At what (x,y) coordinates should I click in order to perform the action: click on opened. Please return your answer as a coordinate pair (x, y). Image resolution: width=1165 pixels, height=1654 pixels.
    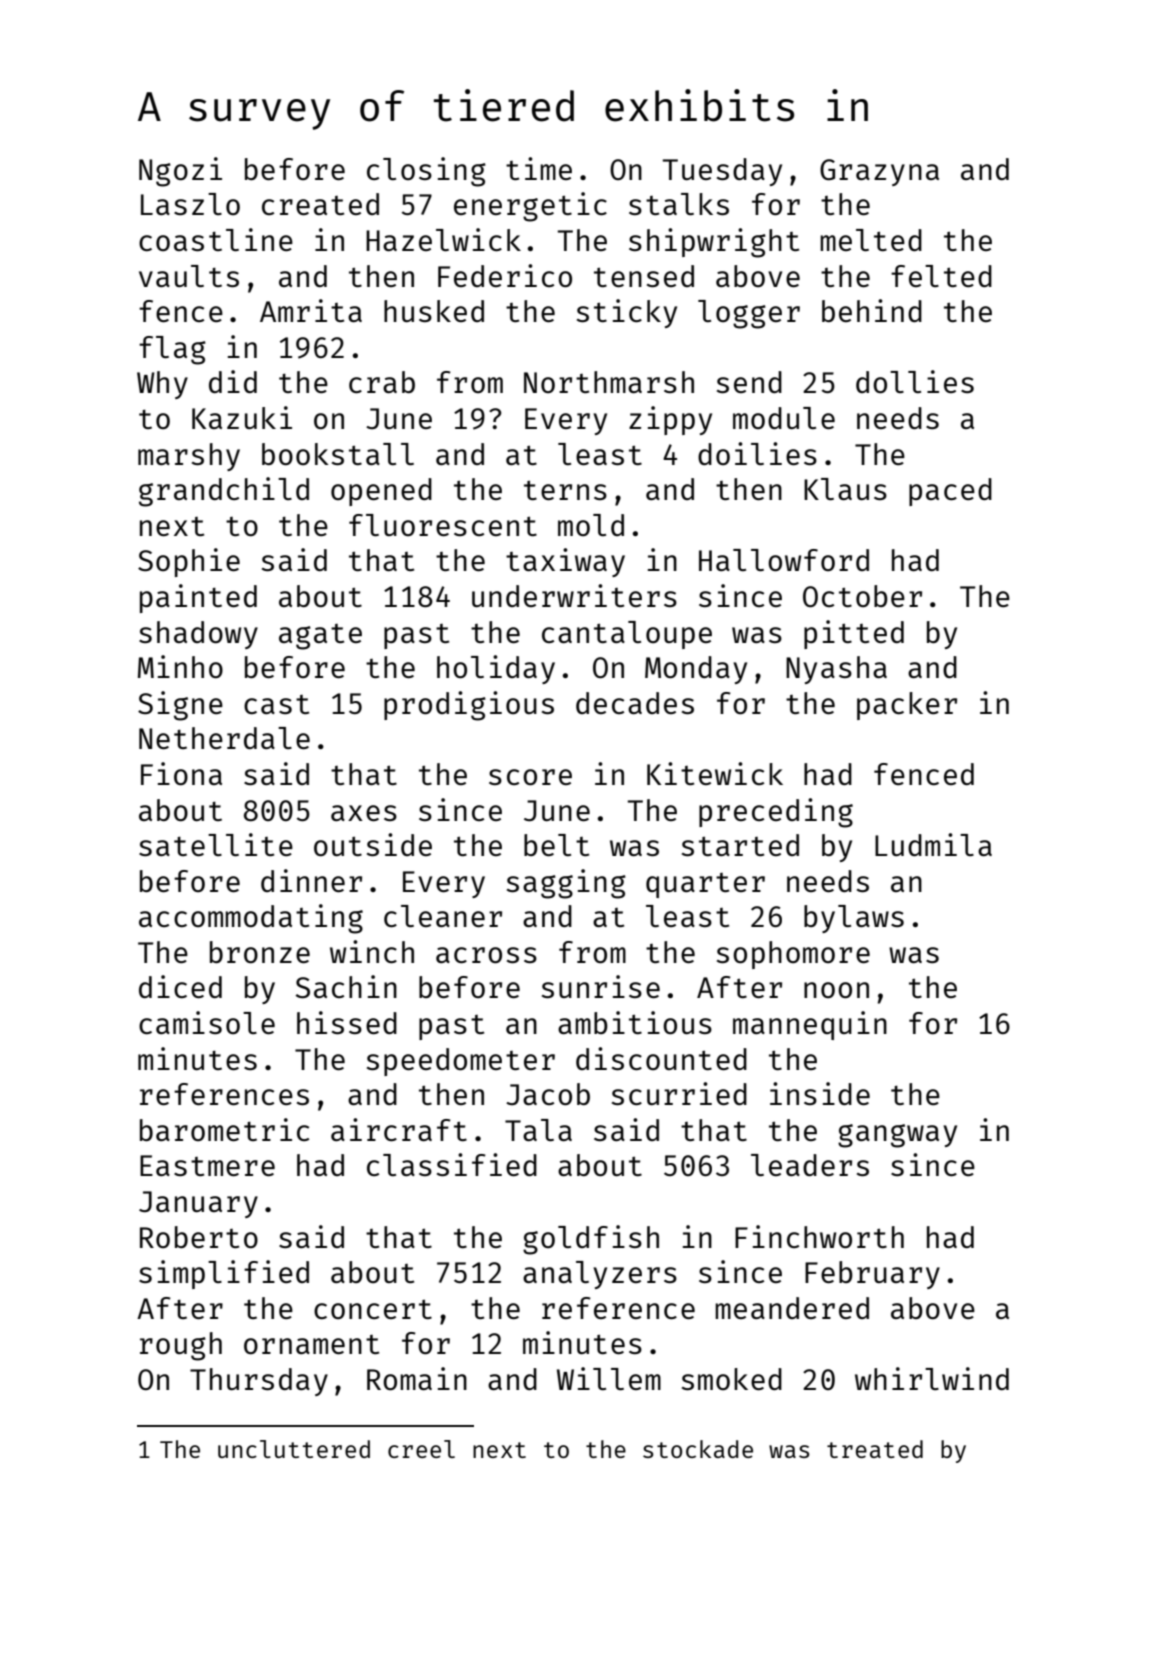
    Looking at the image, I should click on (381, 492).
